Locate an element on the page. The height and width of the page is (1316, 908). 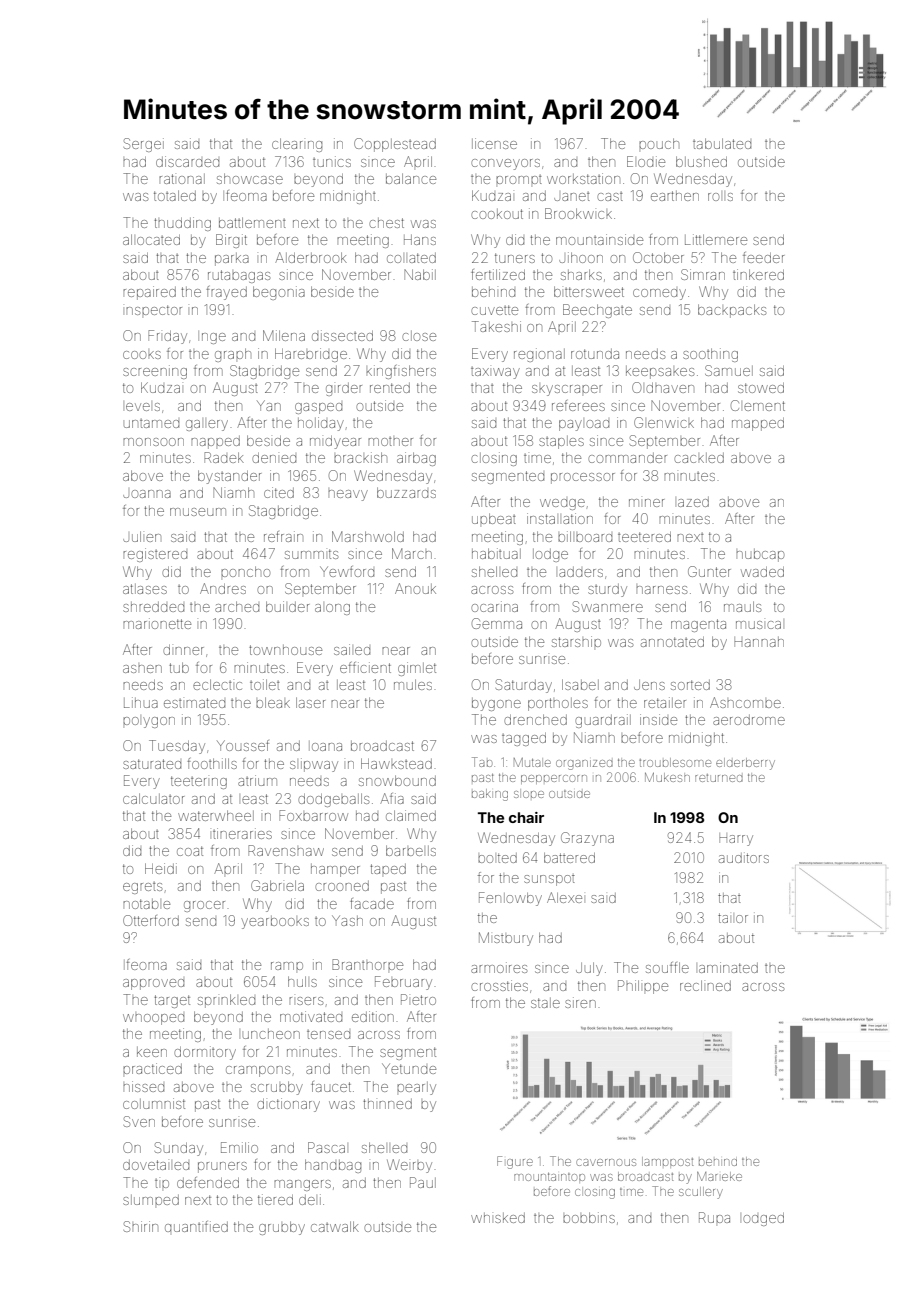
close is located at coordinates (419, 336).
